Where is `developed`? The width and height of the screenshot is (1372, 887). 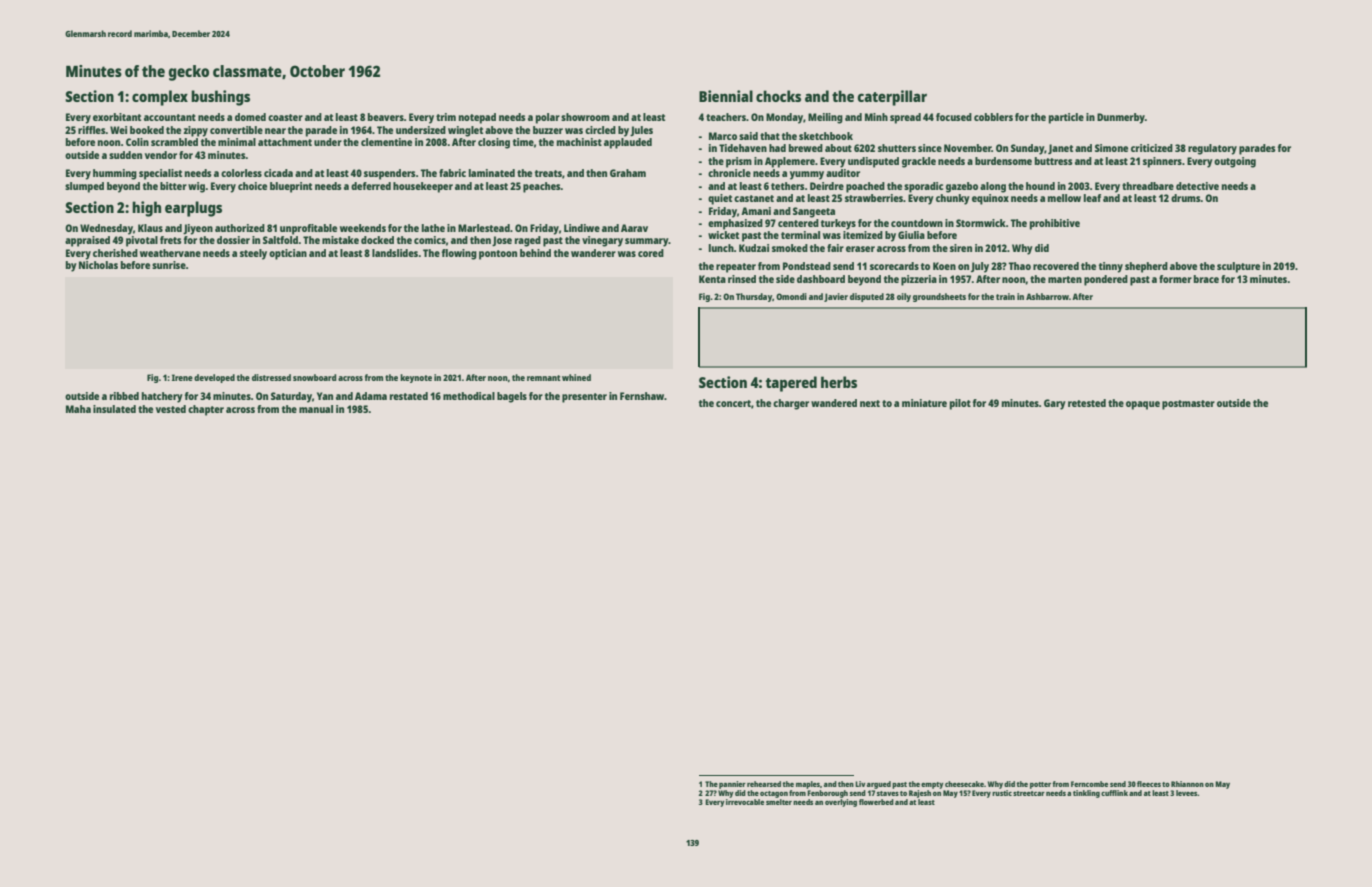
developed is located at coordinates (214, 378).
